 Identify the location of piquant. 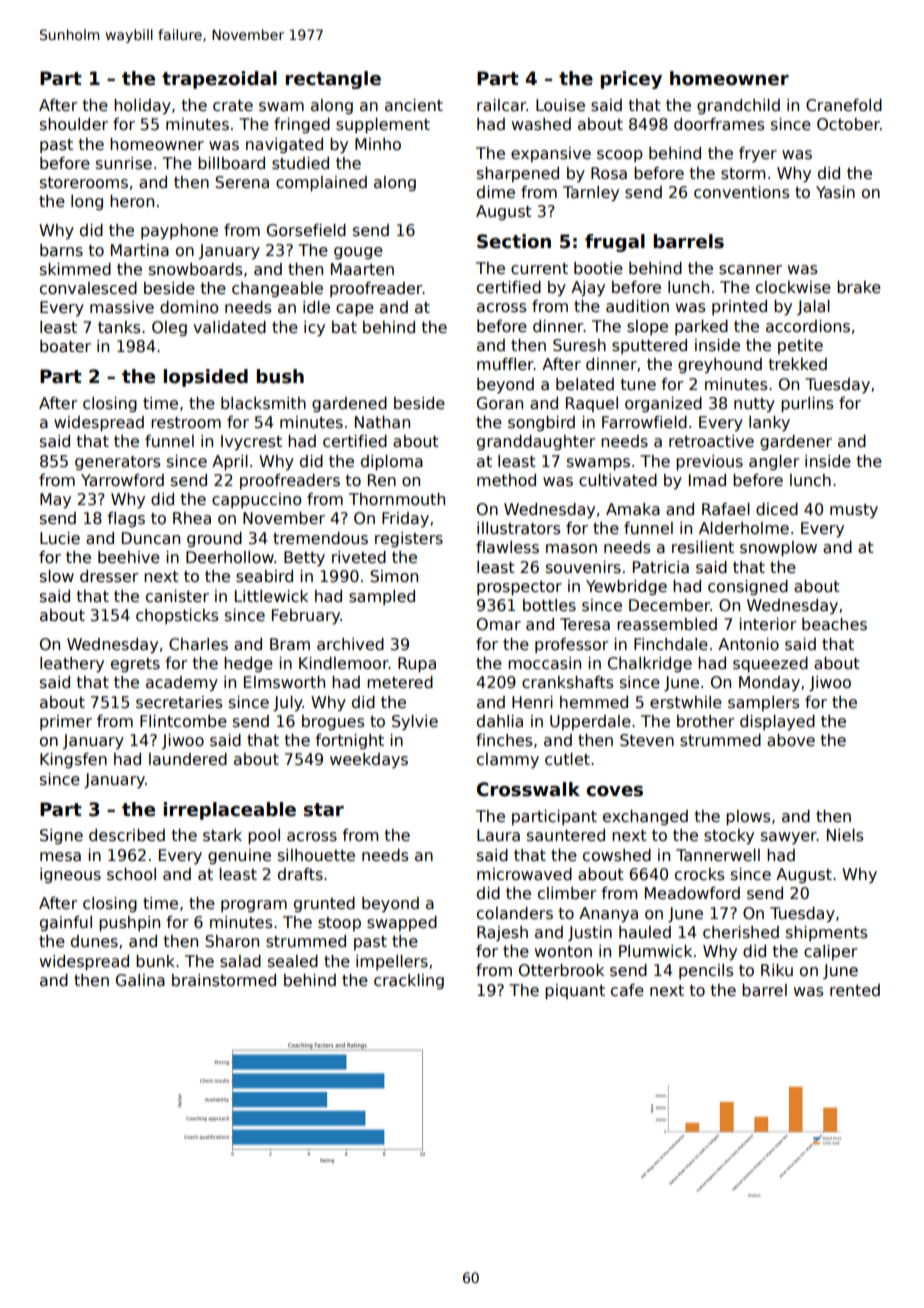
(575, 991).
